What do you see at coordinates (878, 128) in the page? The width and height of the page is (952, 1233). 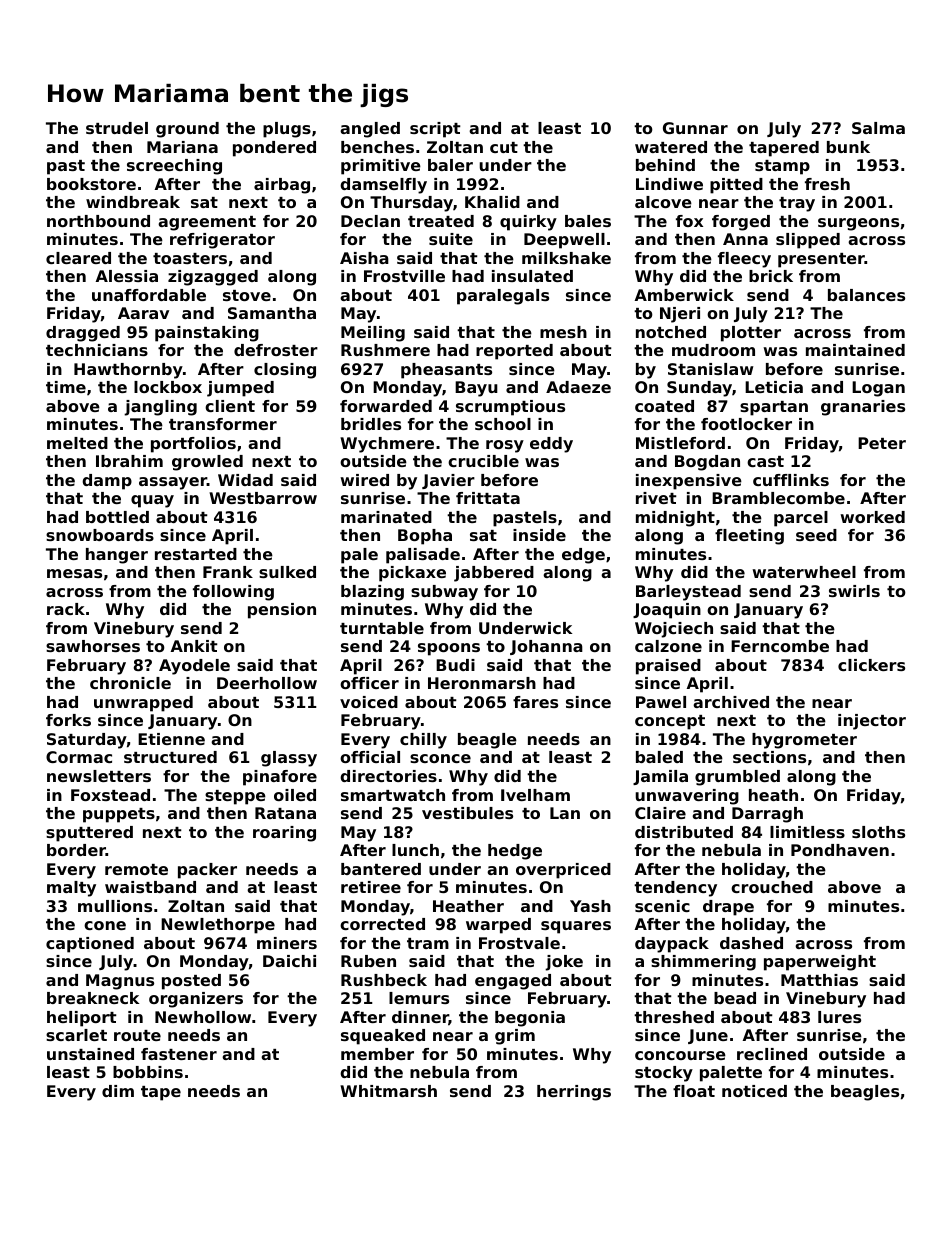 I see `Salma` at bounding box center [878, 128].
